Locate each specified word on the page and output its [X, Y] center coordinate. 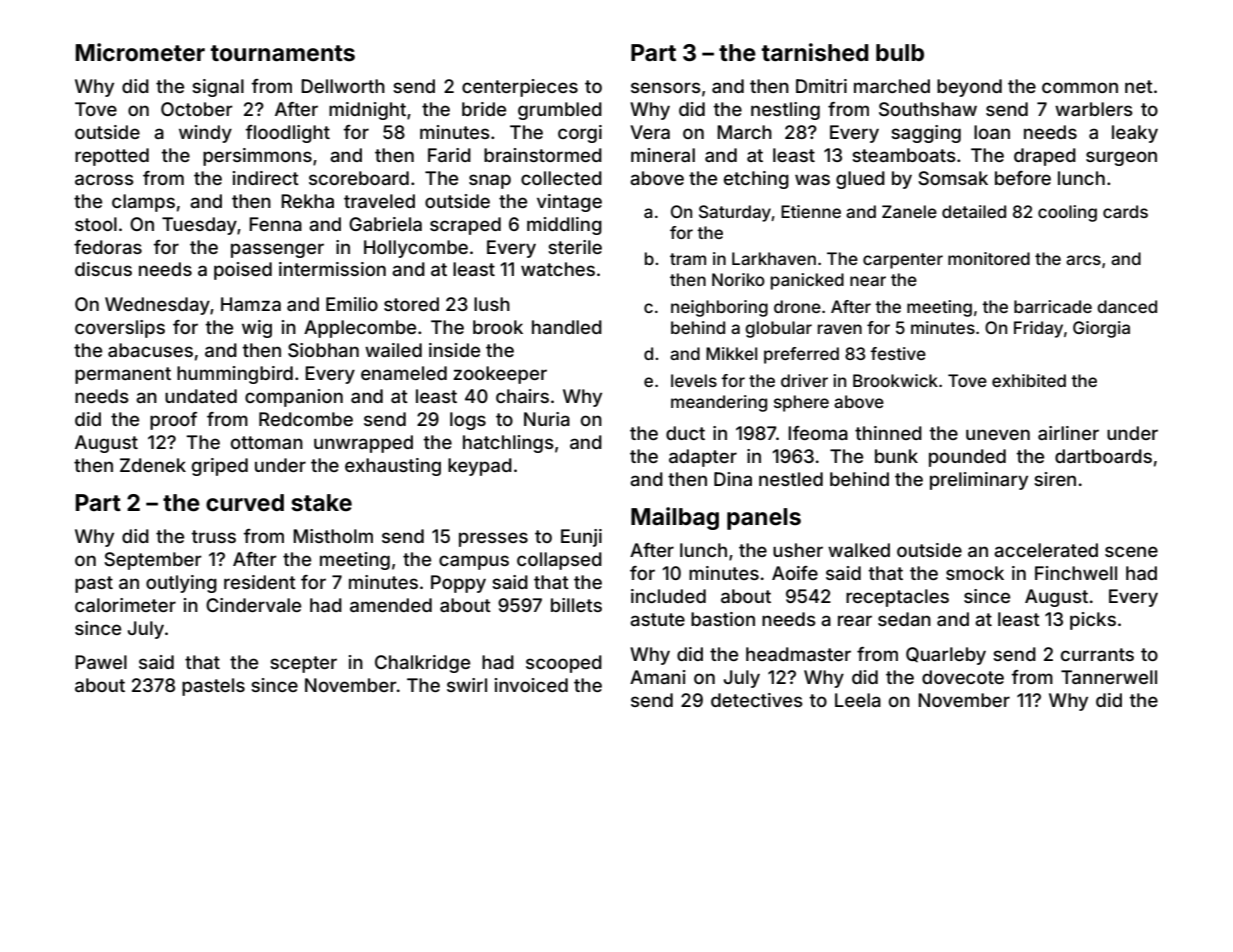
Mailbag [675, 518]
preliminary [979, 481]
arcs [1083, 260]
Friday [1038, 329]
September [153, 561]
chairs [522, 396]
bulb [900, 52]
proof [173, 421]
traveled [379, 201]
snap [490, 181]
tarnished [815, 52]
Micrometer [140, 52]
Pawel [101, 662]
